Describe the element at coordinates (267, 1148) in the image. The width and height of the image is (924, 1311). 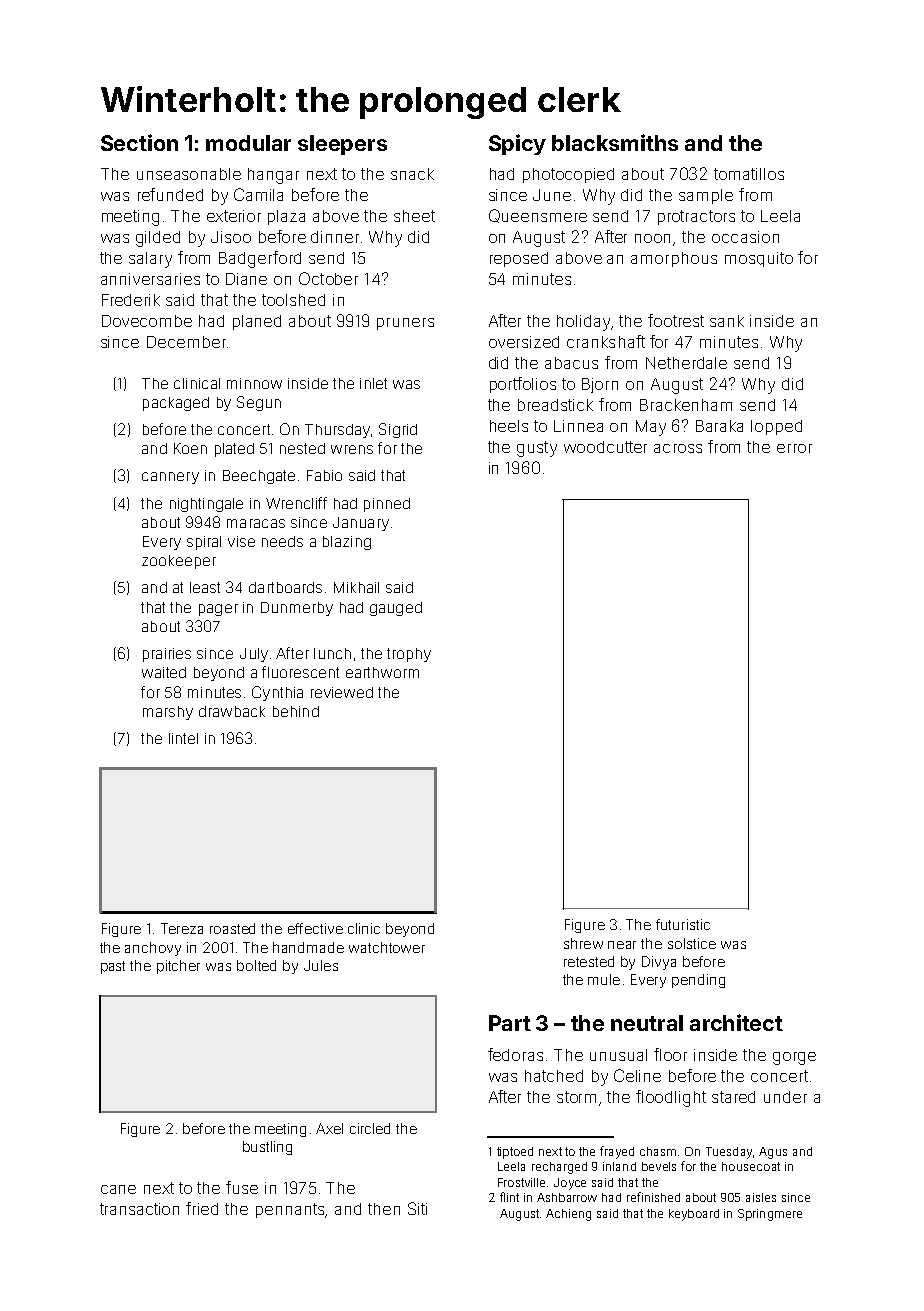
I see `bustling` at that location.
